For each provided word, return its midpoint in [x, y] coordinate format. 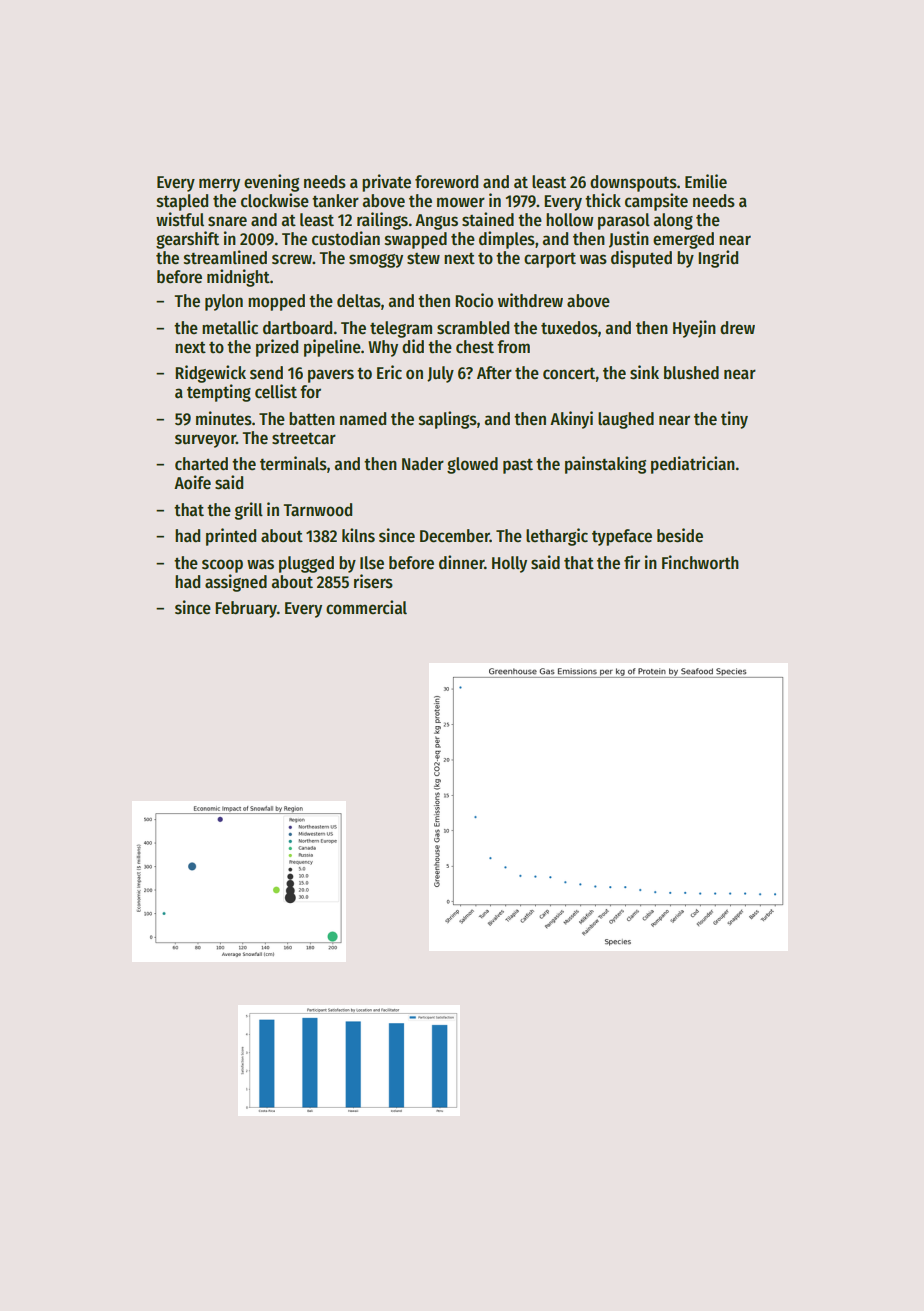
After [494, 373]
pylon [224, 302]
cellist [276, 391]
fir [632, 562]
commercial [366, 607]
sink [644, 372]
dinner [461, 562]
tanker [335, 201]
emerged [683, 240]
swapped [416, 240]
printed [231, 537]
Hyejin [694, 329]
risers [373, 581]
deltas [359, 301]
